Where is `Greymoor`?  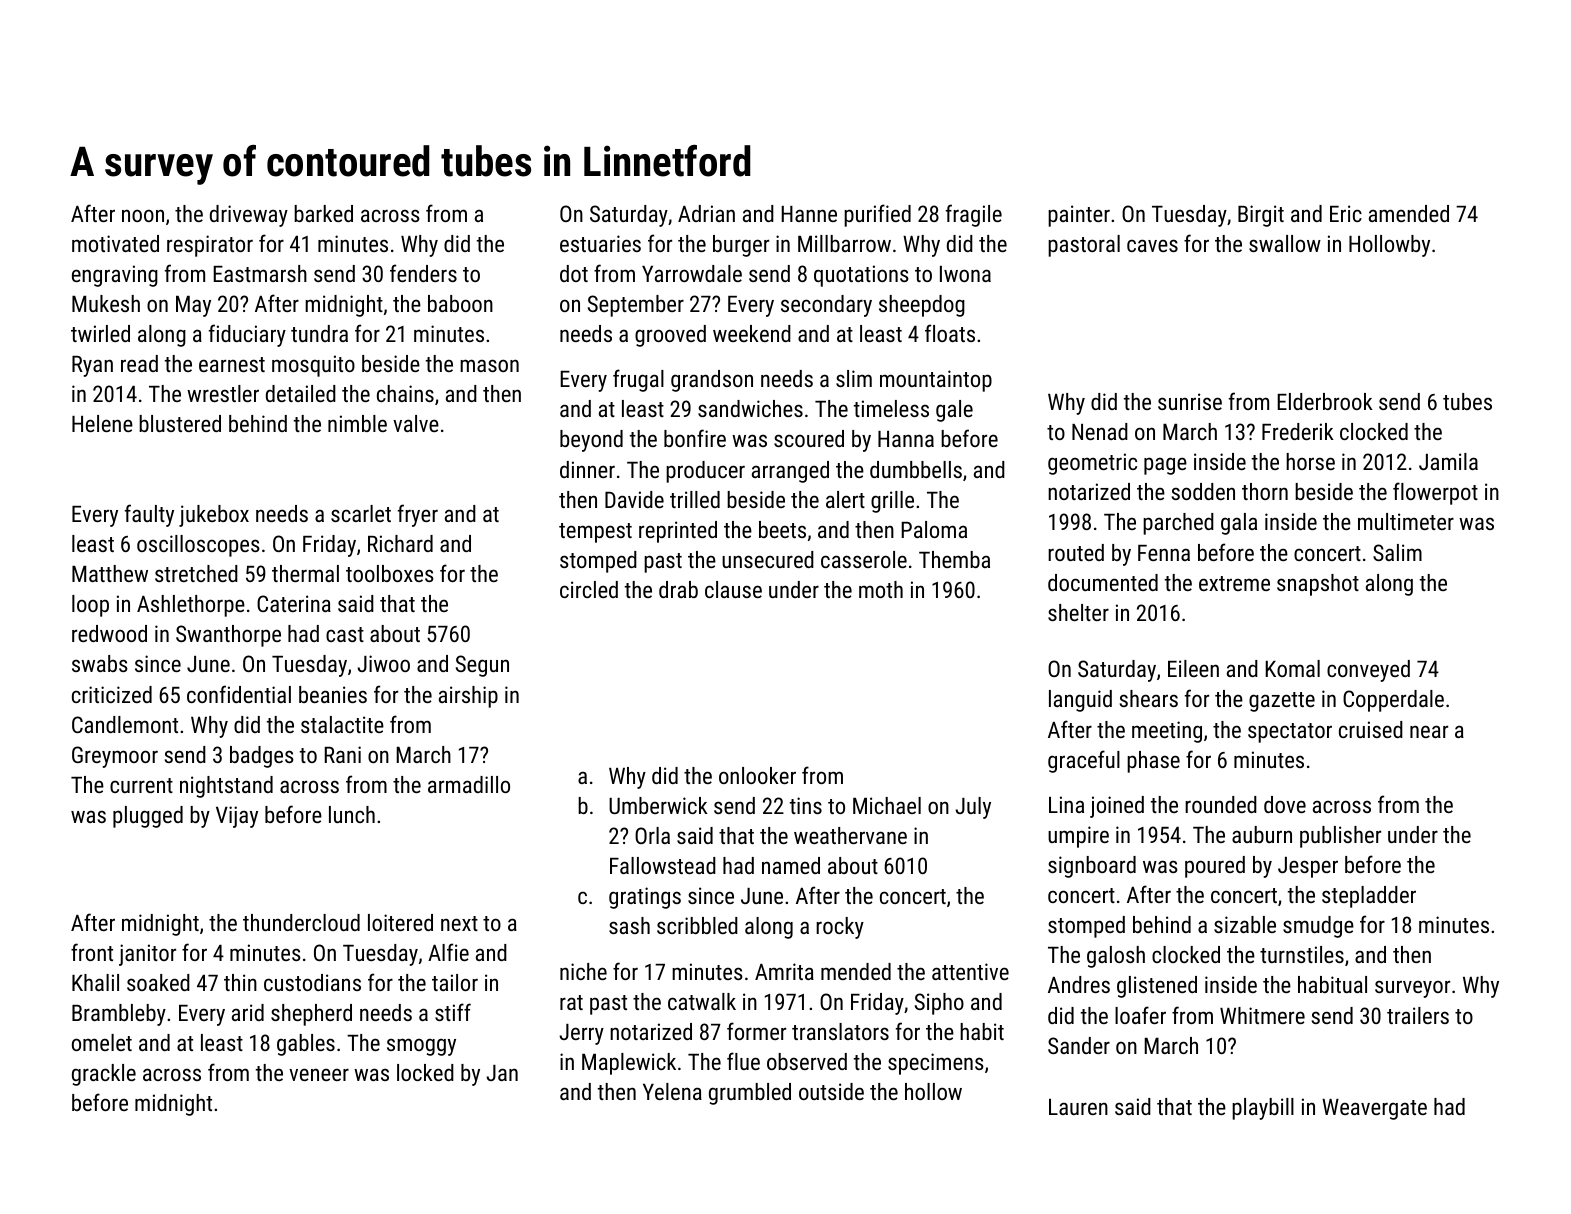 Greymoor is located at coordinates (115, 757).
